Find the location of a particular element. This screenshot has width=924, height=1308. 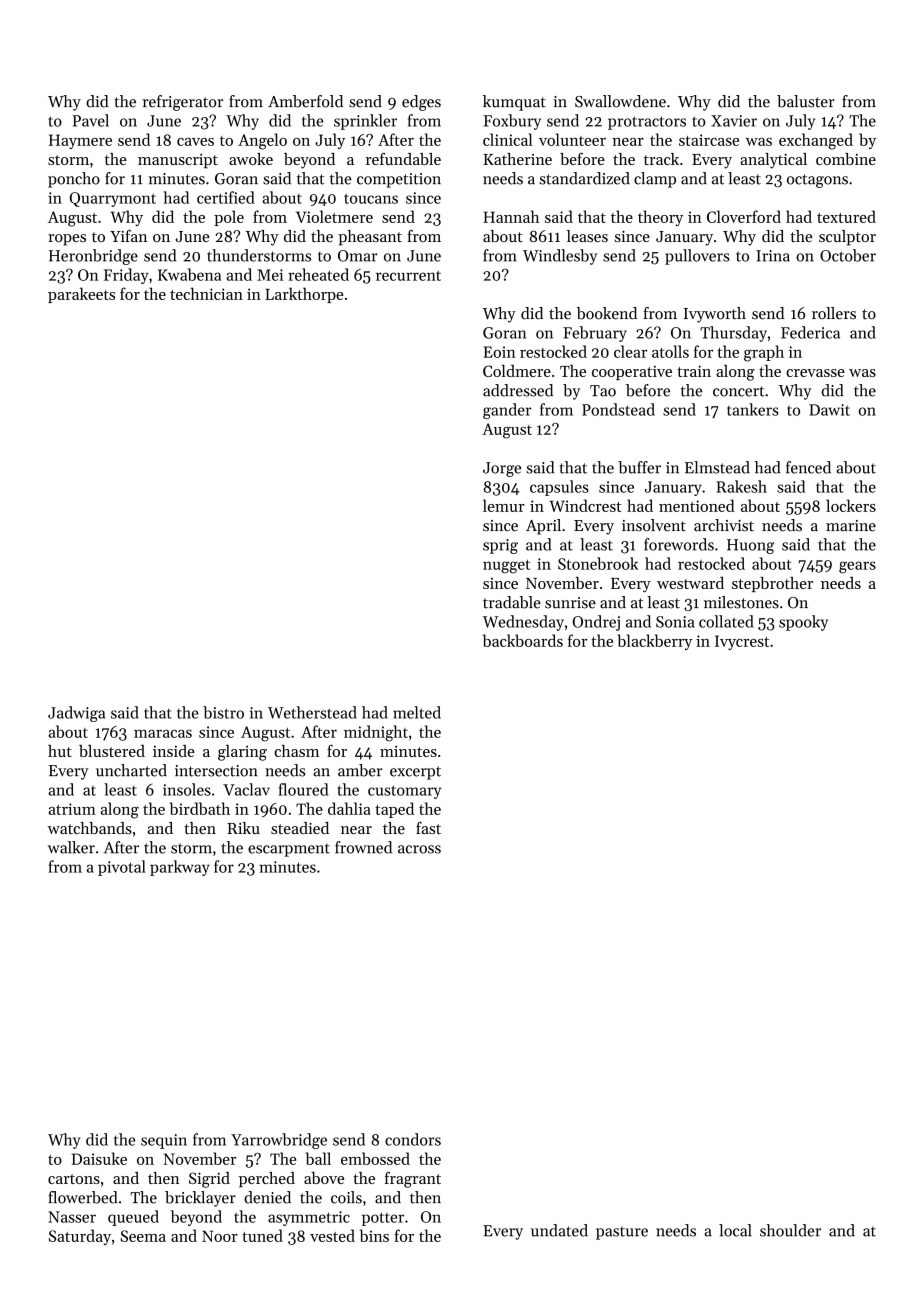

Federica is located at coordinates (810, 332).
